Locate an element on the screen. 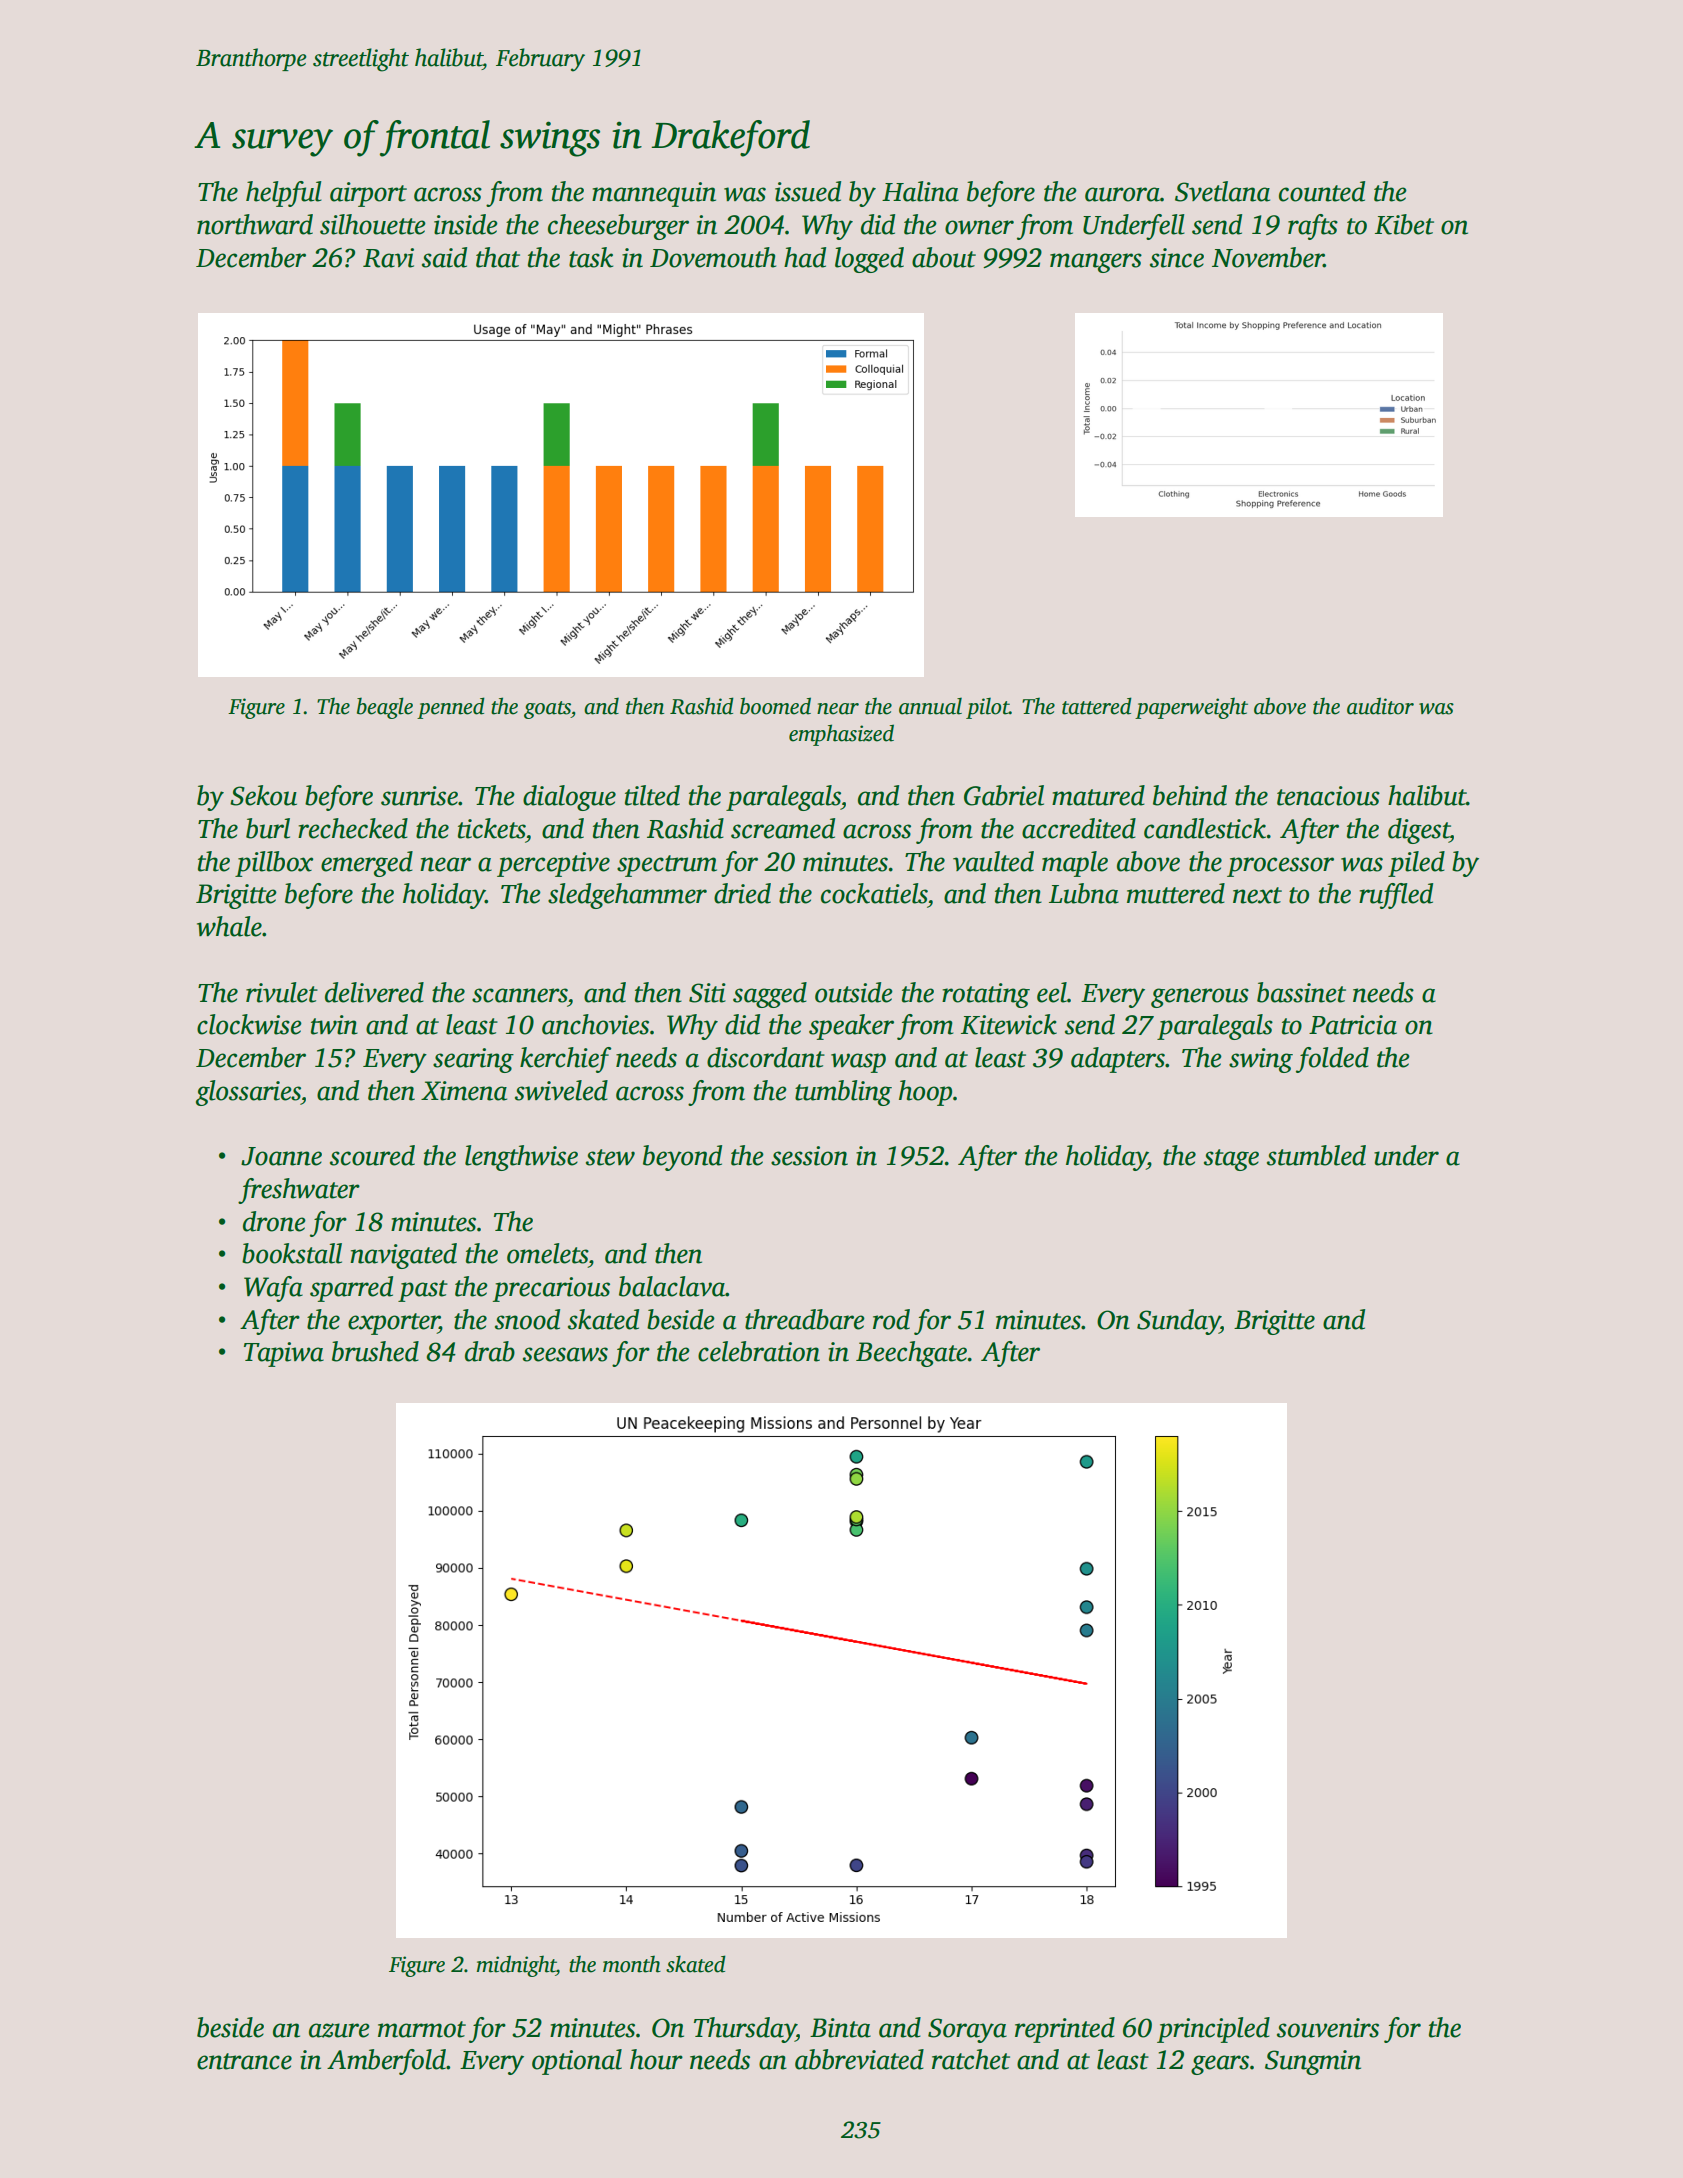  inside is located at coordinates (466, 224).
